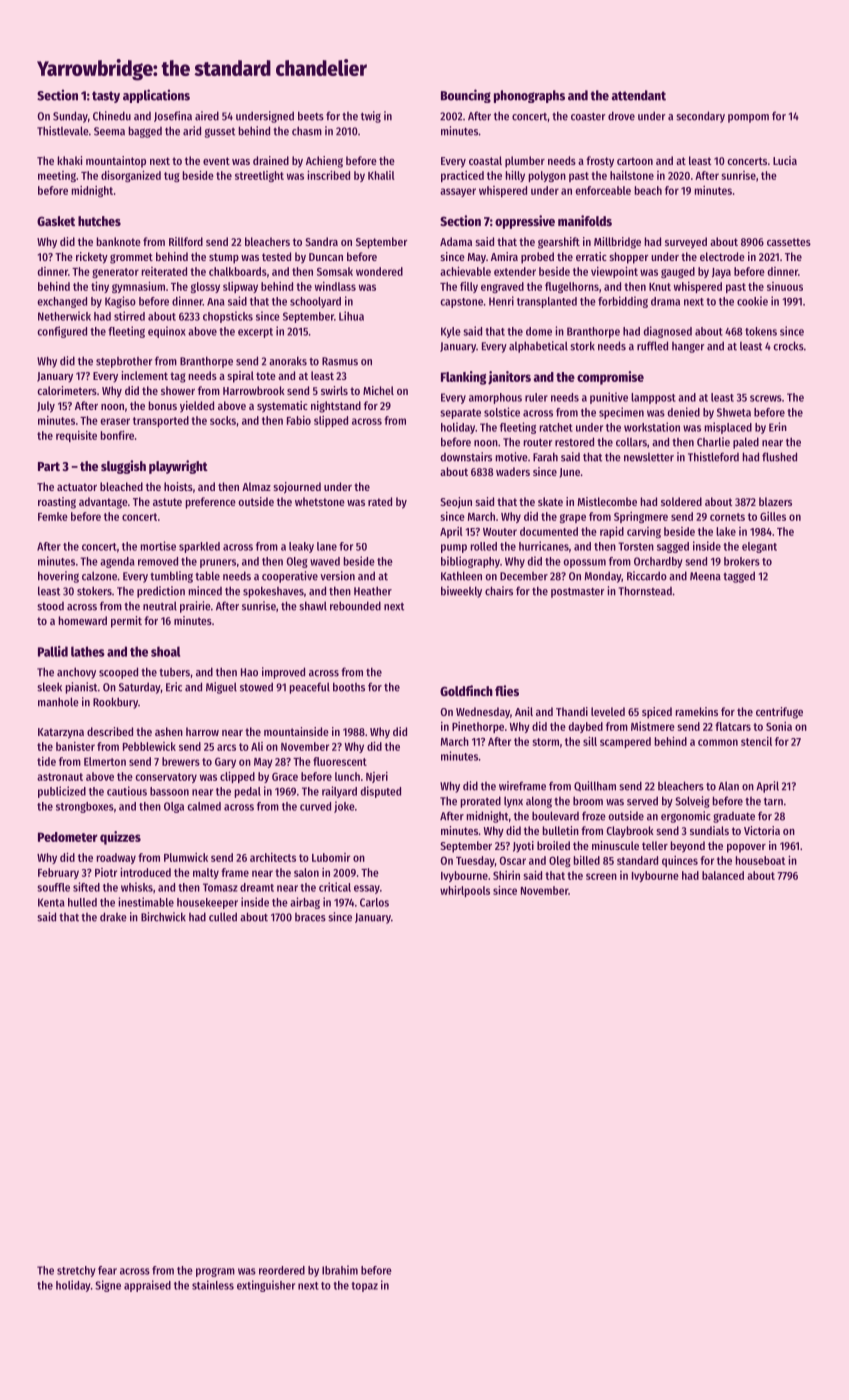 The image size is (849, 1400). What do you see at coordinates (752, 301) in the image?
I see `cookie` at bounding box center [752, 301].
